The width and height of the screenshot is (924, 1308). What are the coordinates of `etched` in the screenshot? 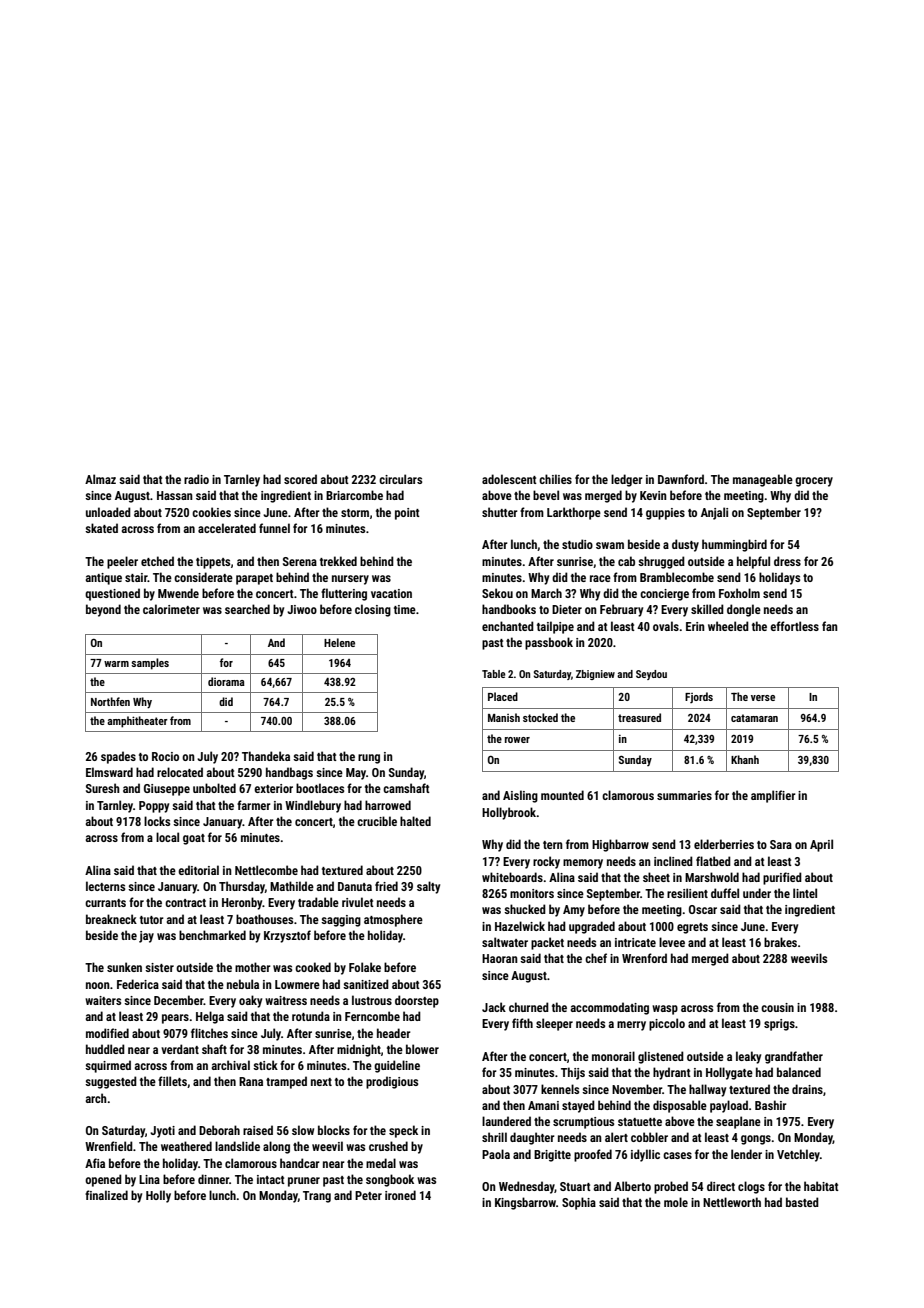 It's located at (157, 561).
